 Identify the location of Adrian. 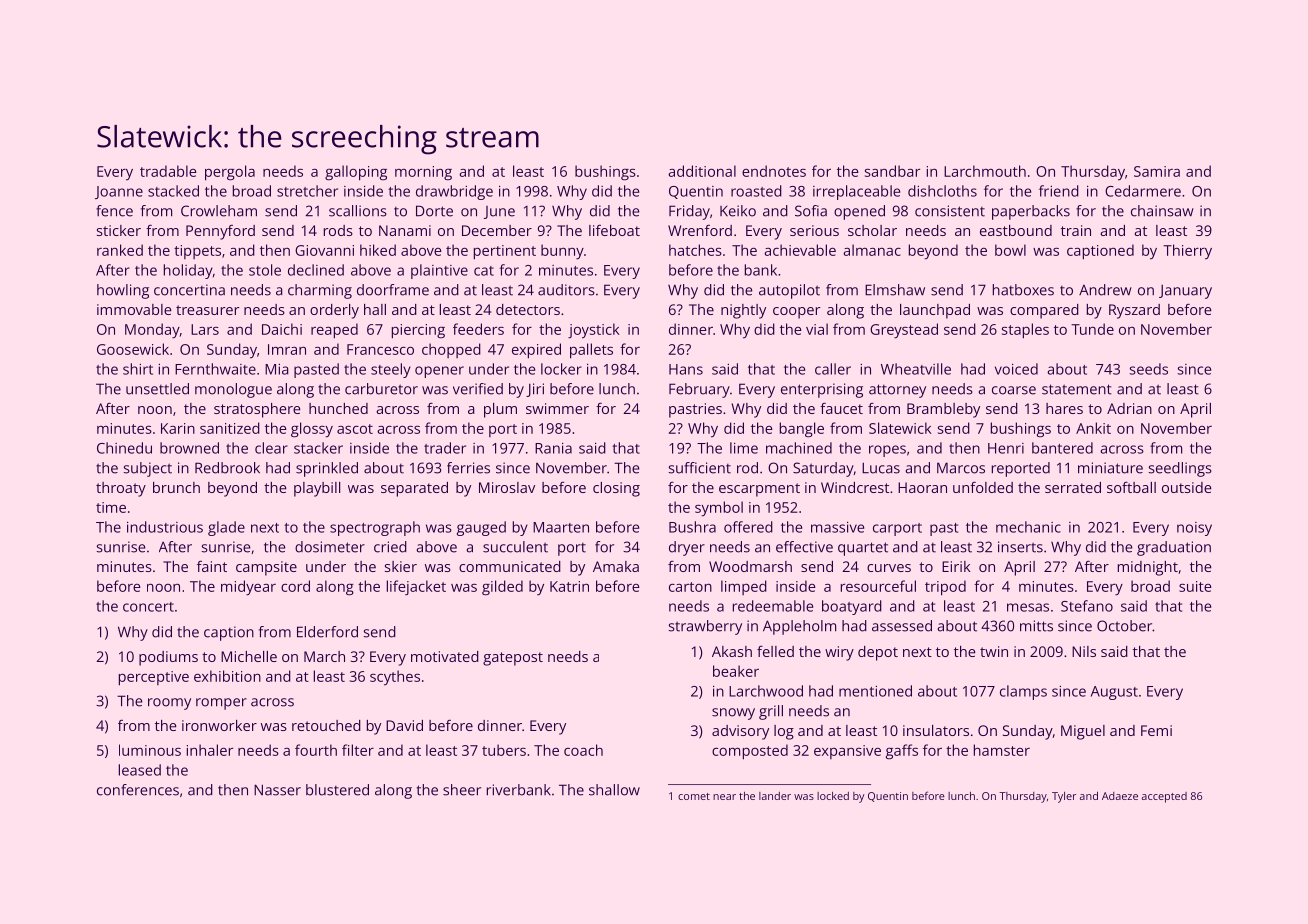
(1129, 408).
